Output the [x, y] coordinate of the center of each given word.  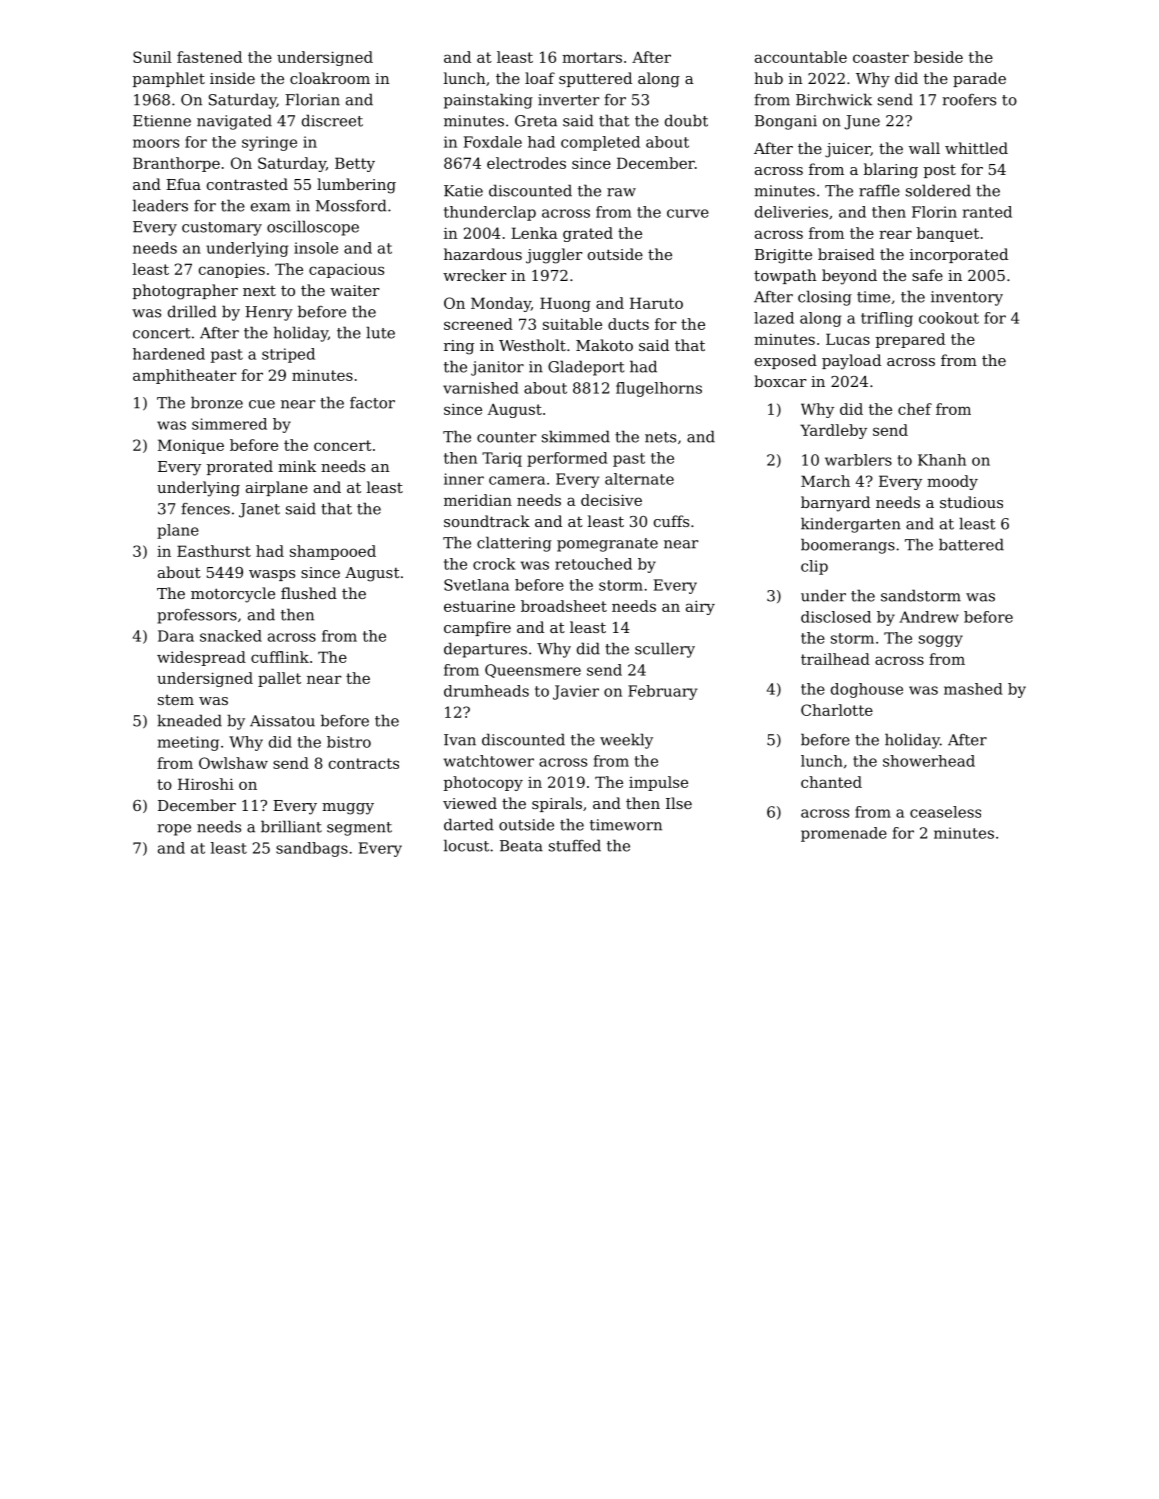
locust [466, 845]
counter [507, 437]
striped [288, 355]
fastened [209, 57]
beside [938, 57]
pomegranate [607, 545]
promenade [844, 834]
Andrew [929, 617]
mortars [592, 57]
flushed [309, 593]
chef [915, 409]
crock [494, 564]
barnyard [835, 504]
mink [297, 466]
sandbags [312, 849]
